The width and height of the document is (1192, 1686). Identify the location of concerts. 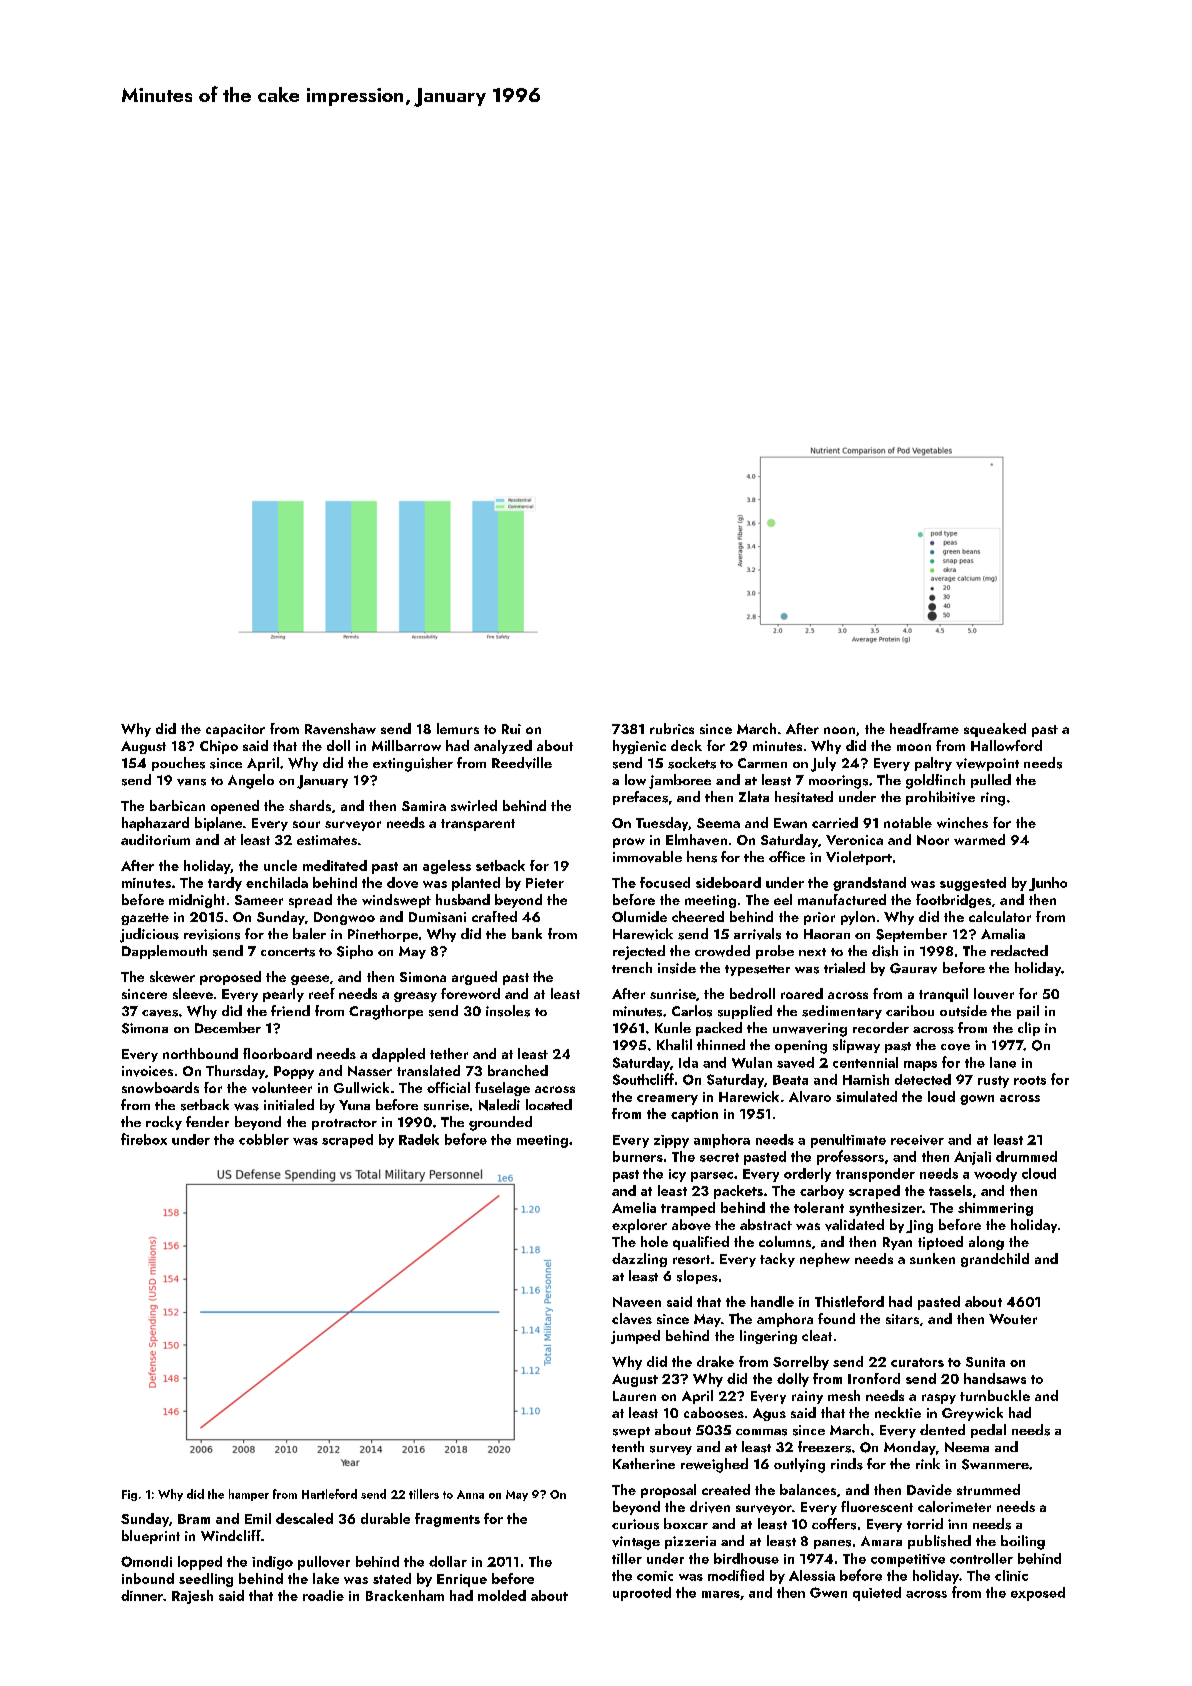
(288, 952).
